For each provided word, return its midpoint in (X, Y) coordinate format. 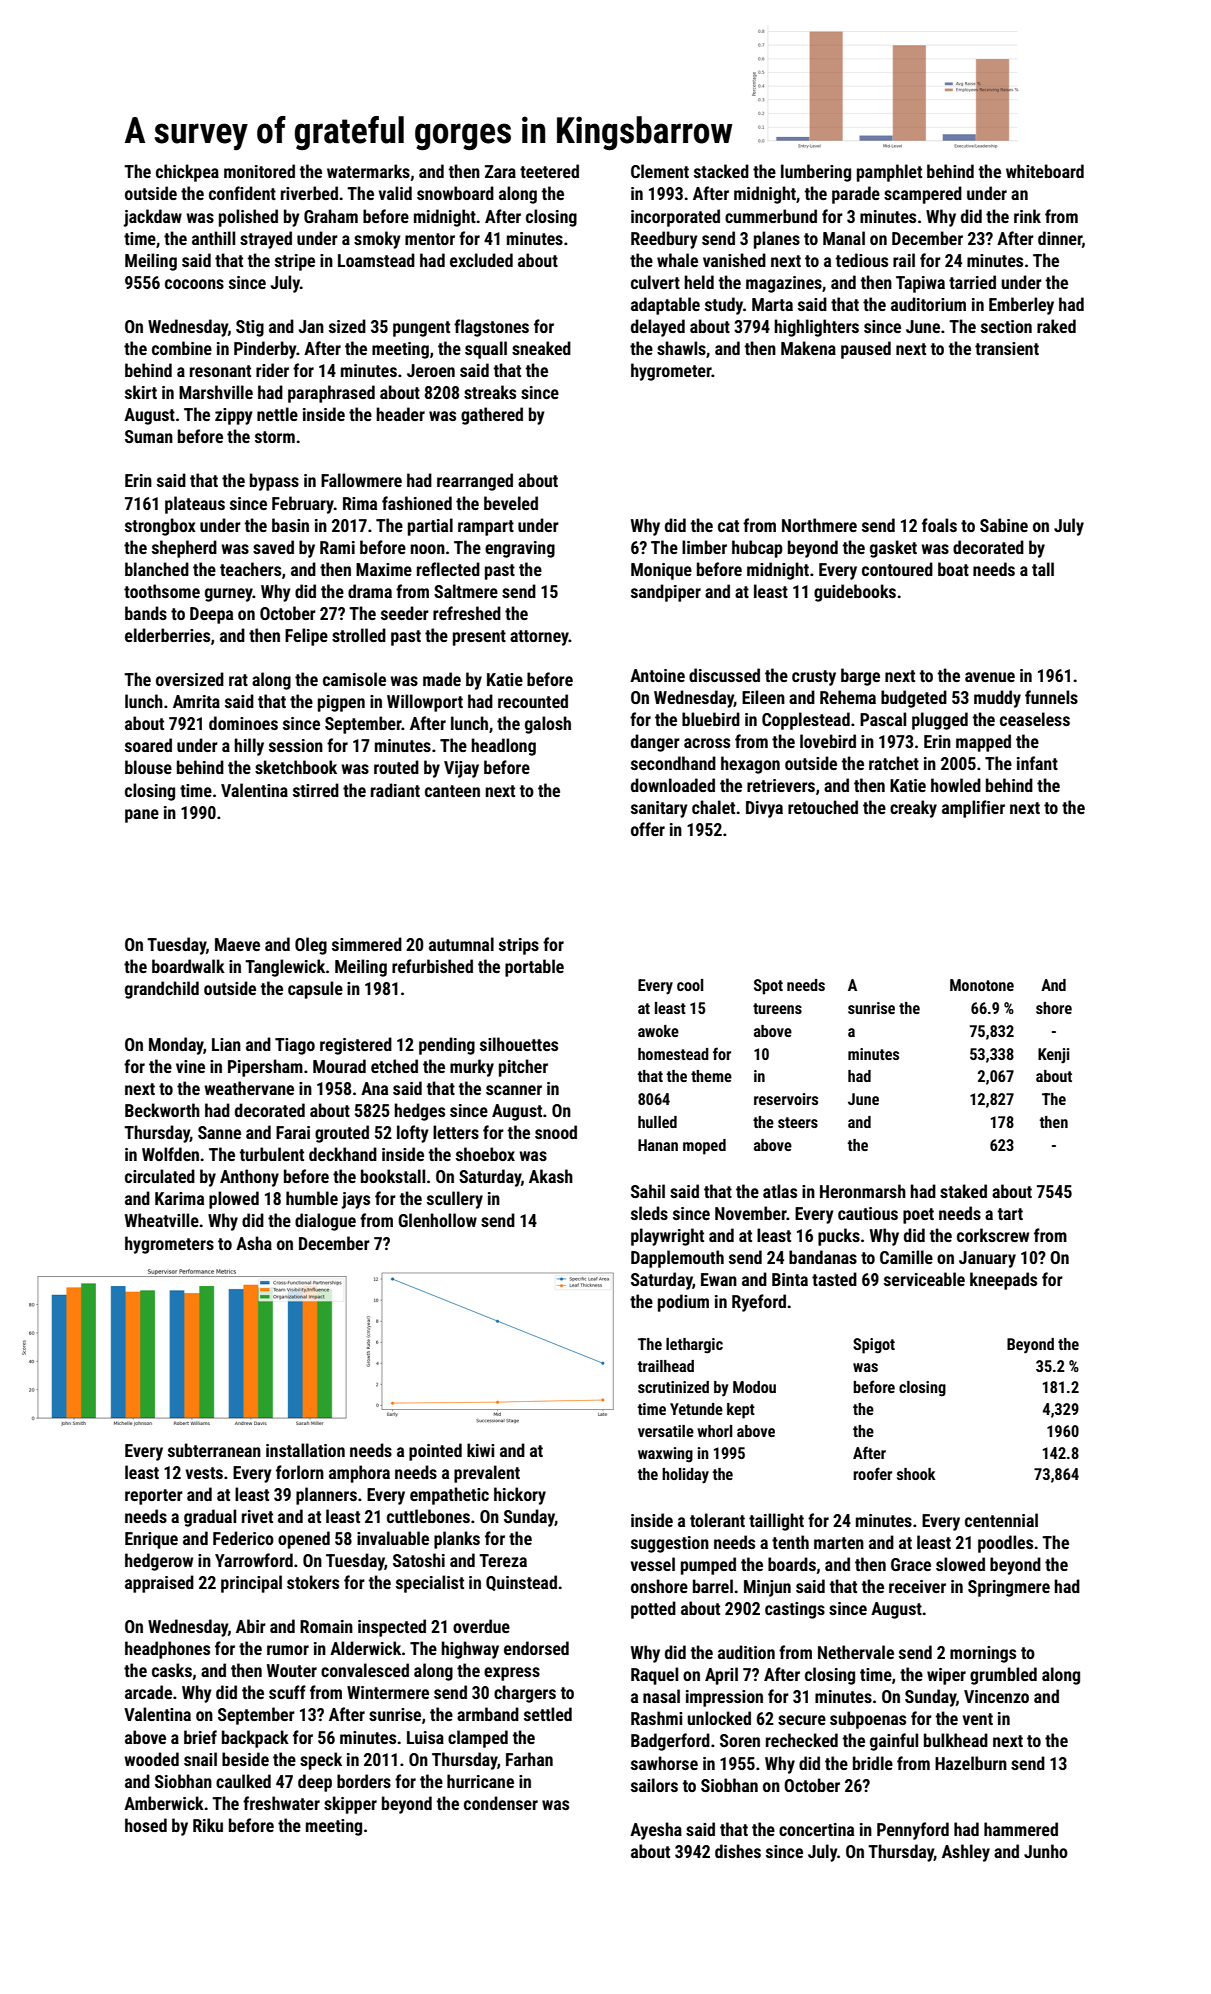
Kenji (1054, 1056)
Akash (551, 1176)
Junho (1046, 1851)
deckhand (343, 1154)
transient (1007, 348)
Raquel (654, 1676)
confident (242, 193)
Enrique (151, 1540)
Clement (660, 171)
